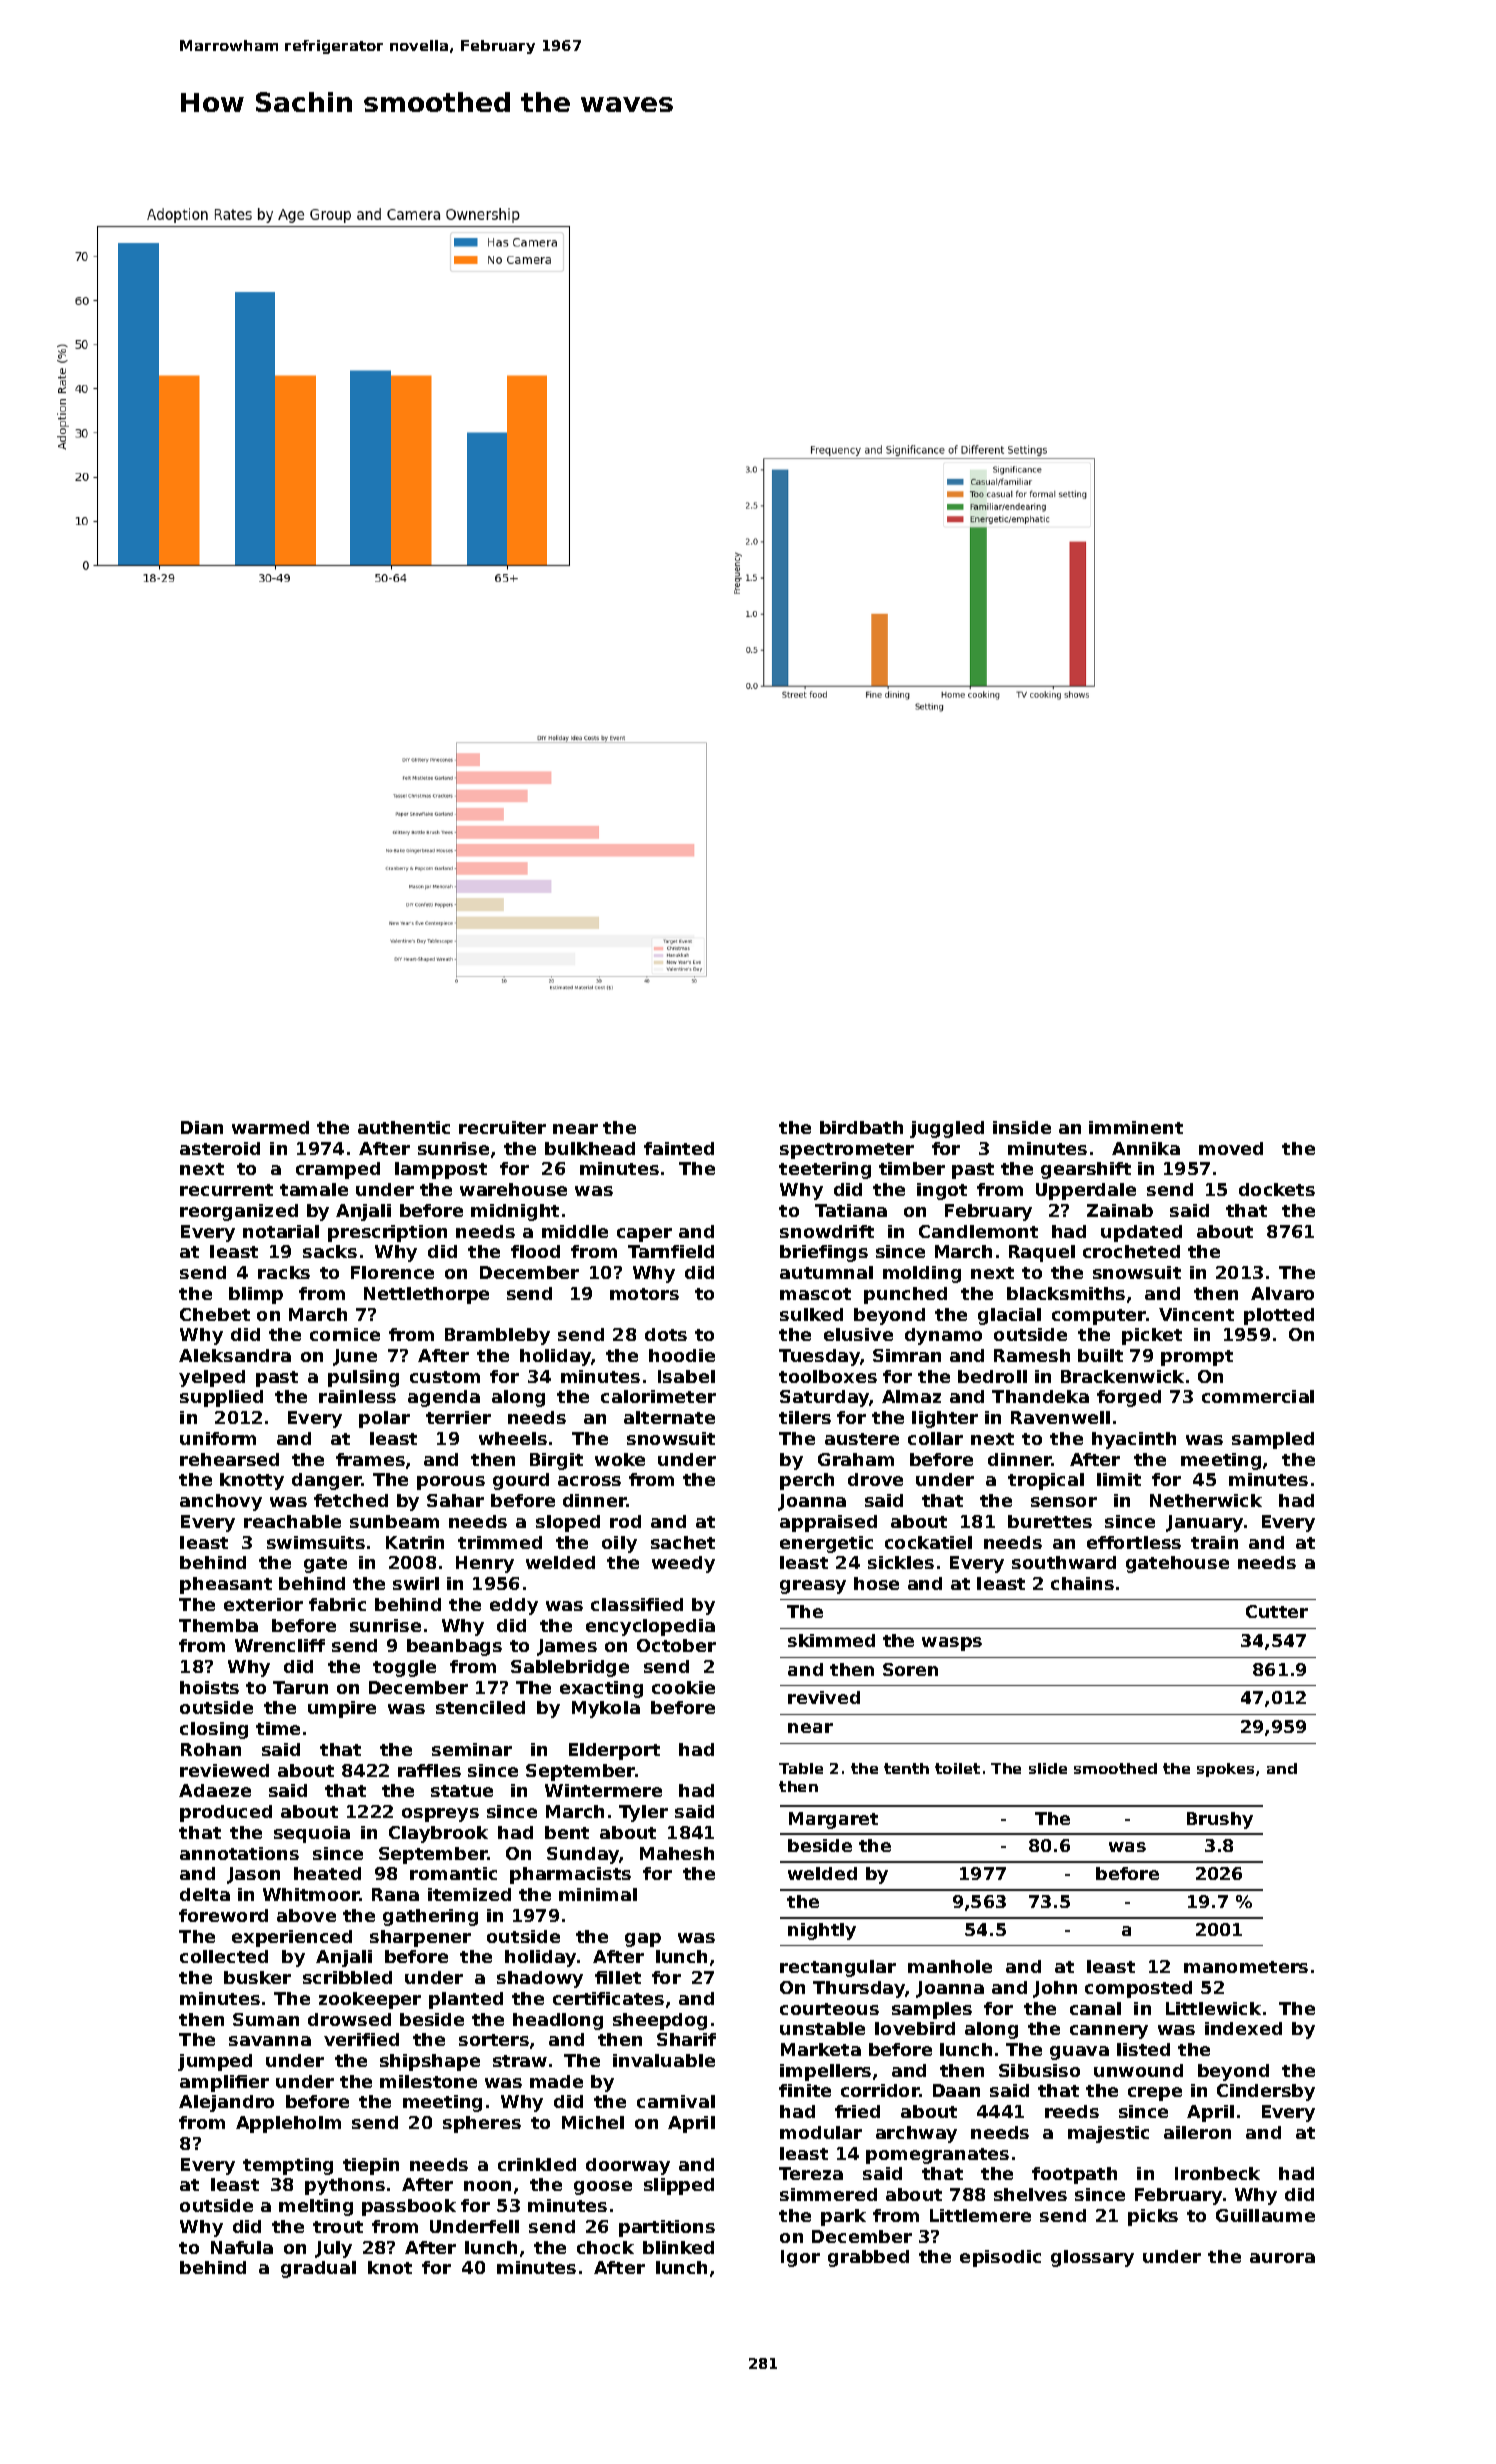 Image resolution: width=1496 pixels, height=2464 pixels. I want to click on Mahesh, so click(677, 1853).
